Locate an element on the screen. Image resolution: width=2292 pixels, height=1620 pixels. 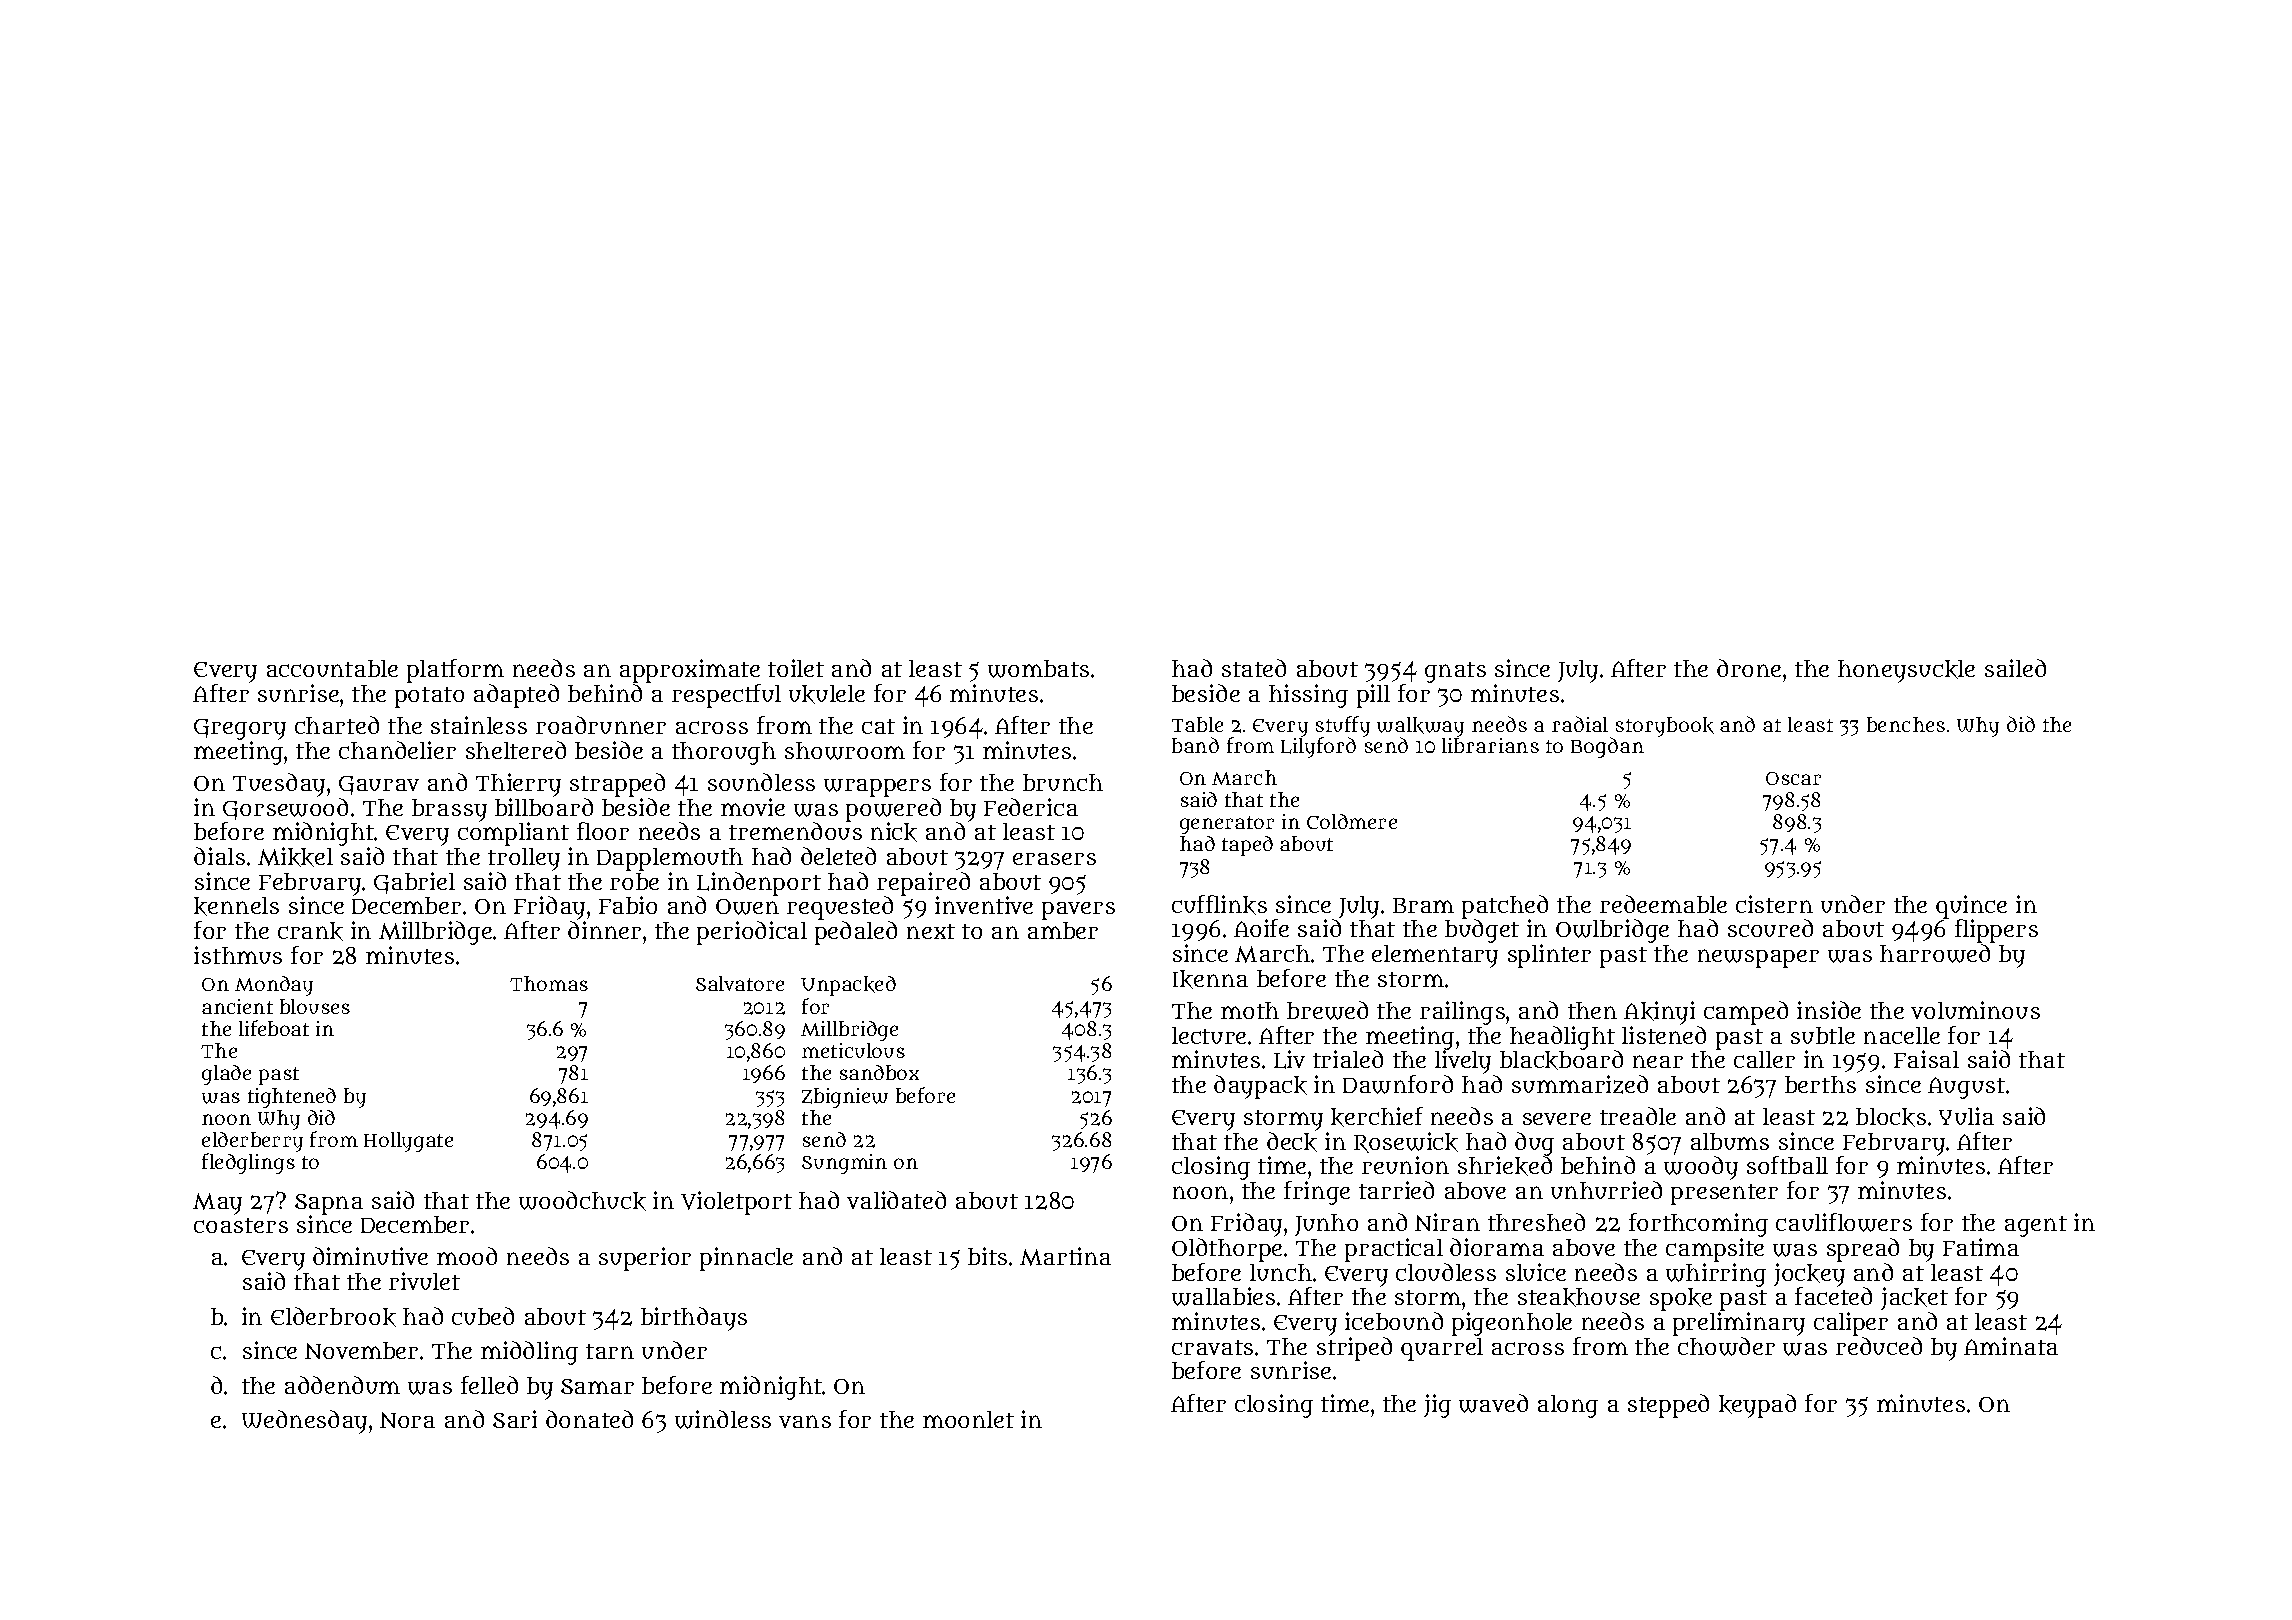
sailed is located at coordinates (2015, 668).
